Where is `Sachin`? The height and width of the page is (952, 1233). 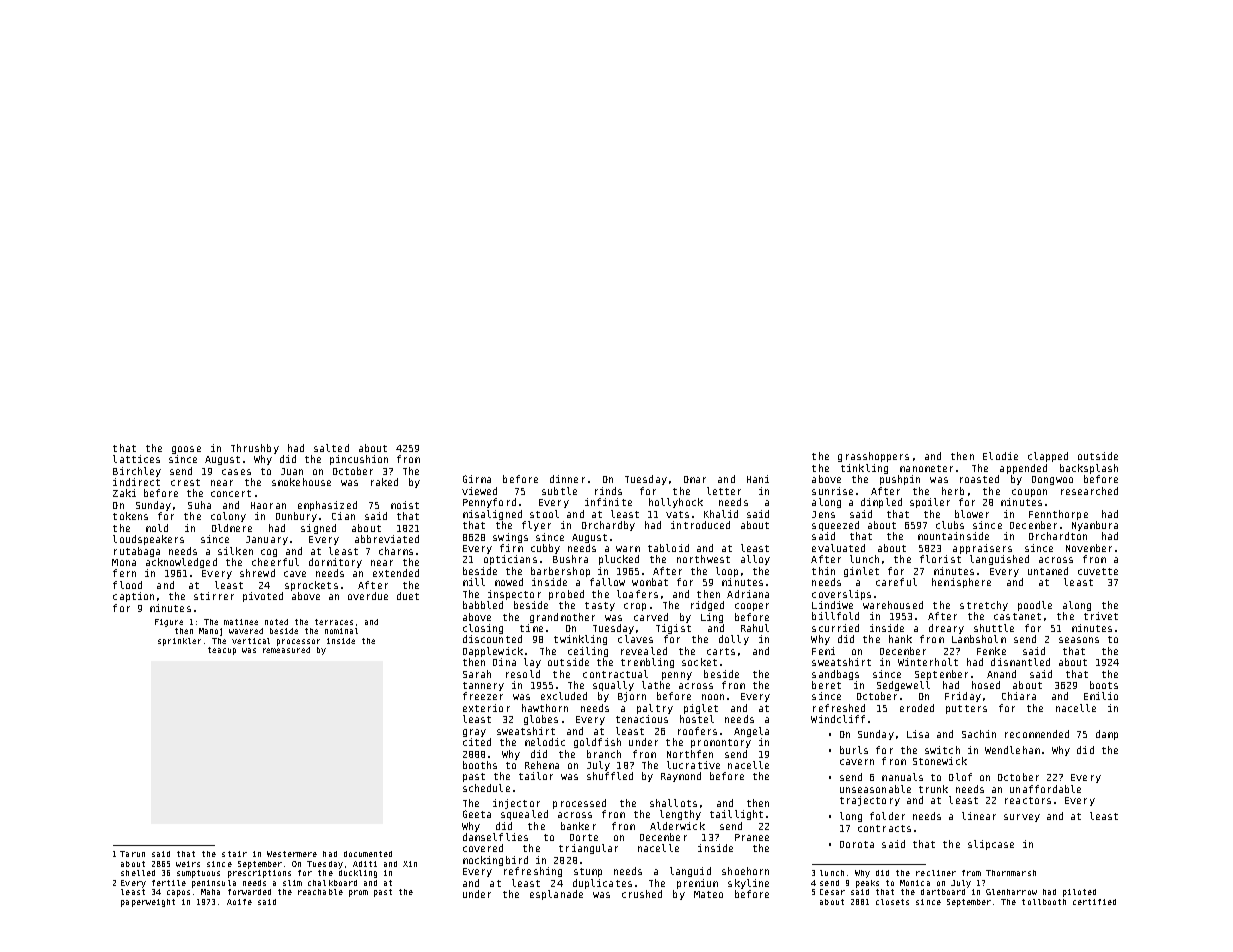 Sachin is located at coordinates (979, 734).
